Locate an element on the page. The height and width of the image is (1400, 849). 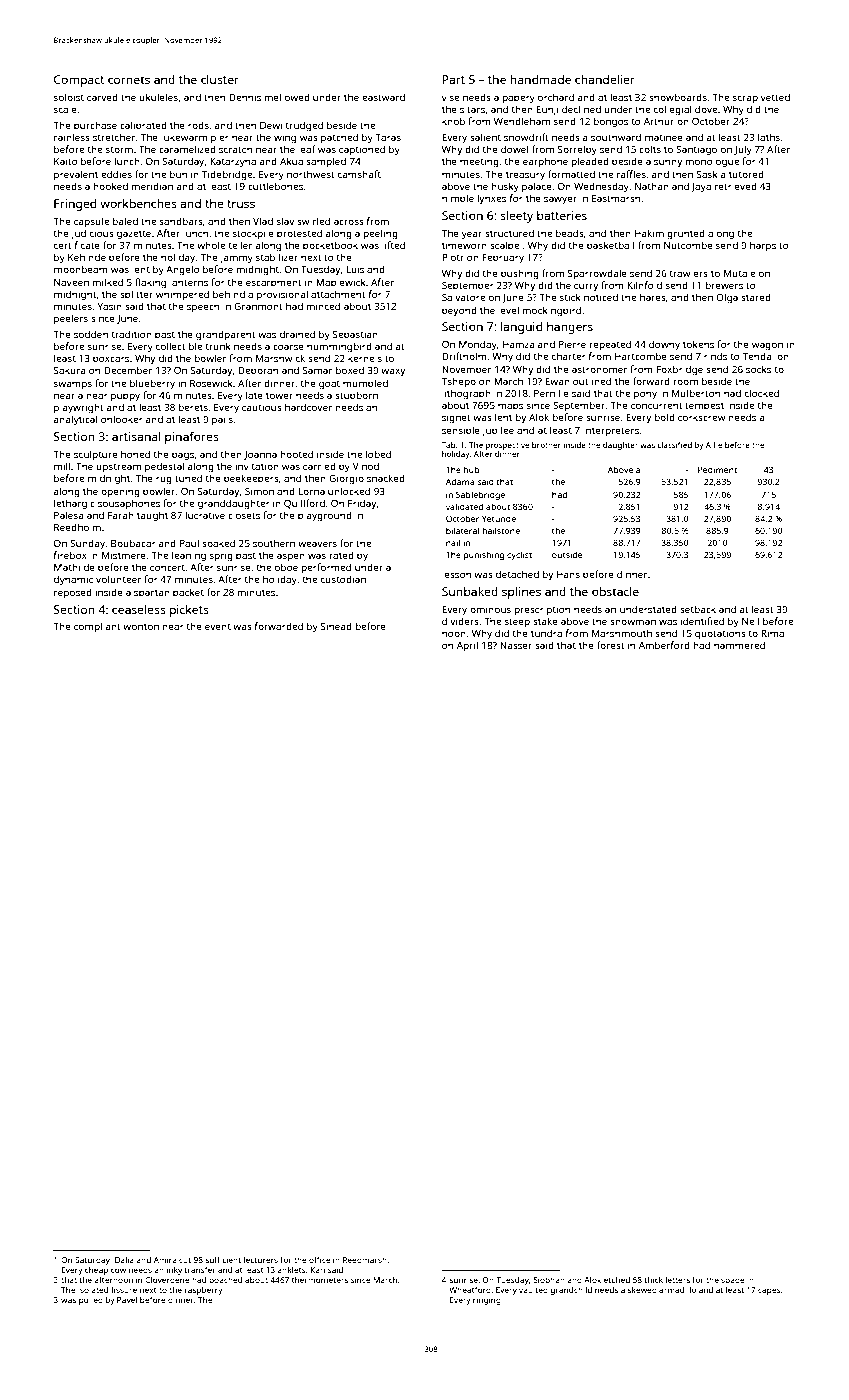
Paul is located at coordinates (189, 543).
